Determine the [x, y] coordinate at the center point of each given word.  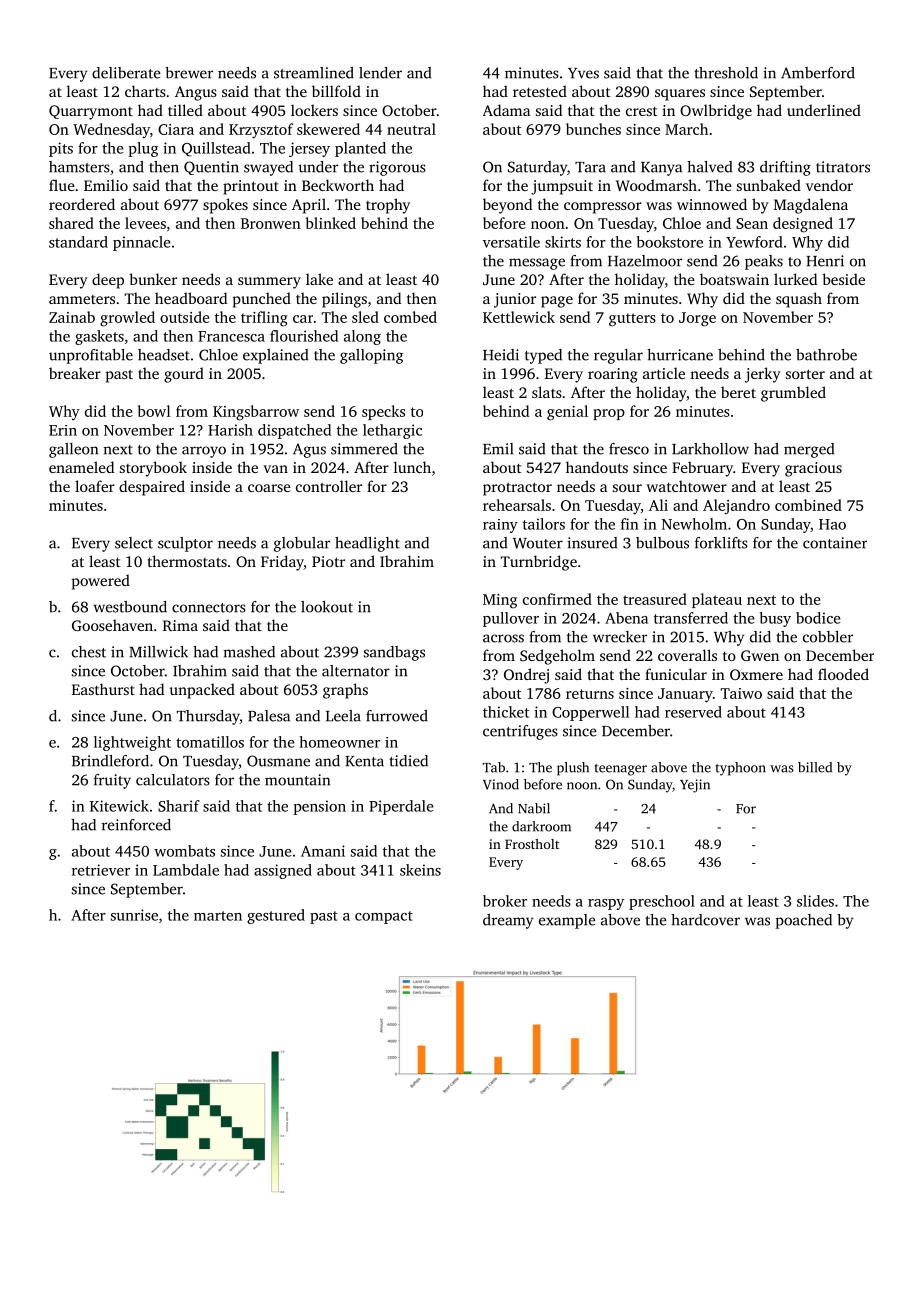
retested [540, 91]
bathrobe [826, 355]
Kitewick [119, 806]
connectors [209, 608]
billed [815, 767]
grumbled [793, 394]
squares [680, 95]
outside [185, 317]
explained [275, 356]
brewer [189, 73]
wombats [184, 851]
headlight [367, 544]
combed [410, 317]
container [835, 543]
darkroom [541, 826]
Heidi [501, 355]
